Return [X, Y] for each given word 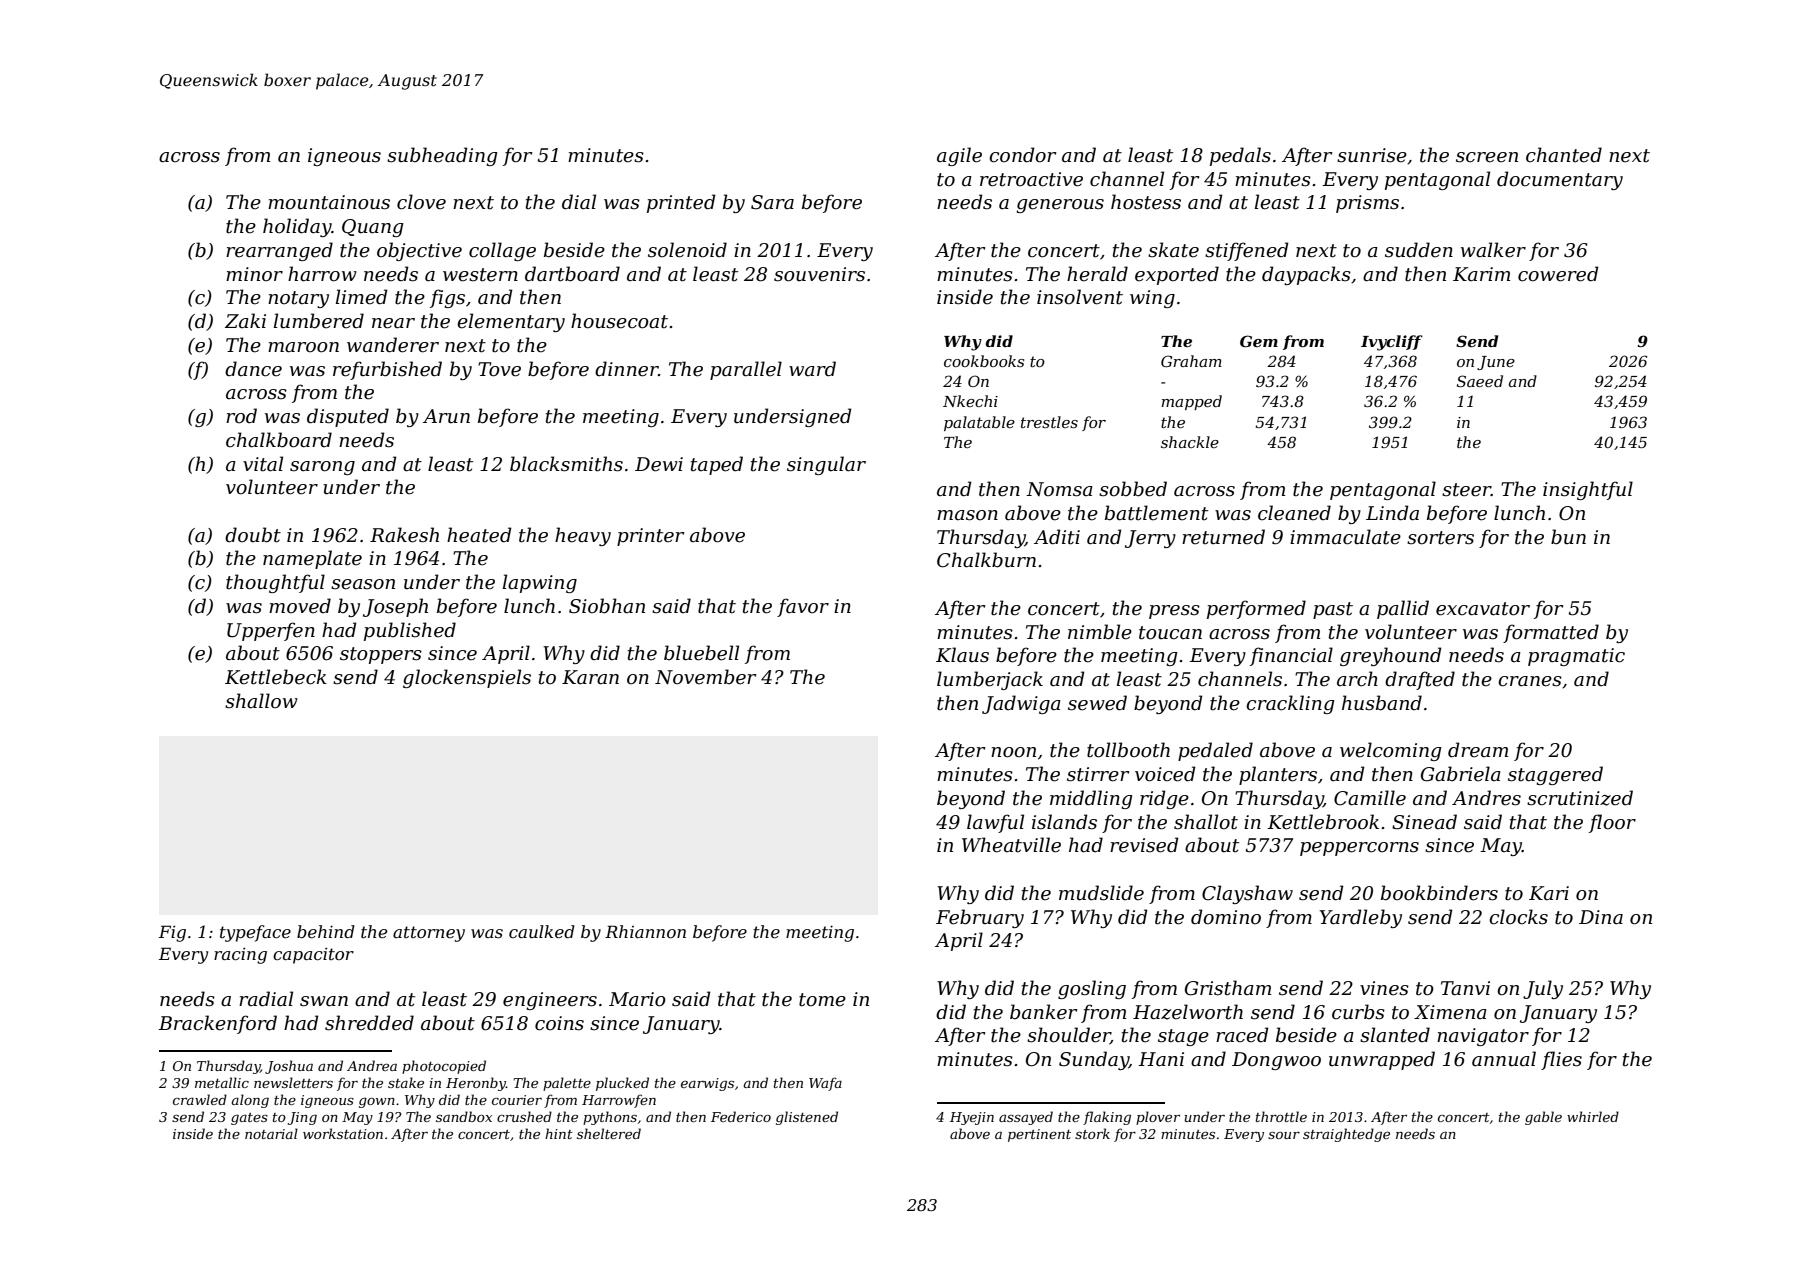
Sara [772, 202]
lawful [995, 823]
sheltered [609, 1133]
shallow [261, 701]
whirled [1593, 1116]
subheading [442, 156]
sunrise [1372, 155]
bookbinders [1439, 893]
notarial [271, 1133]
